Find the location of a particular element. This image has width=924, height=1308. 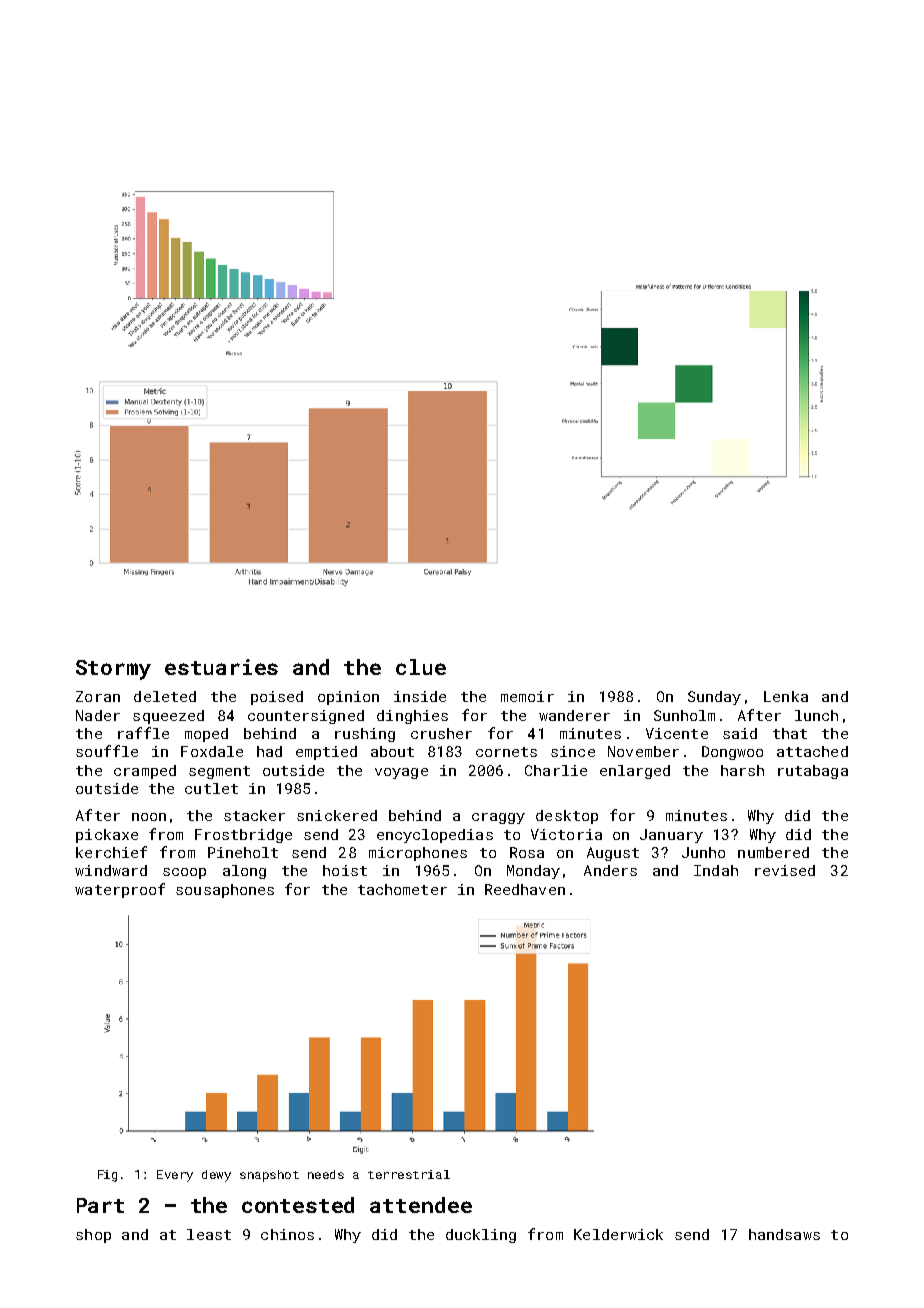

tachometer is located at coordinates (402, 889).
